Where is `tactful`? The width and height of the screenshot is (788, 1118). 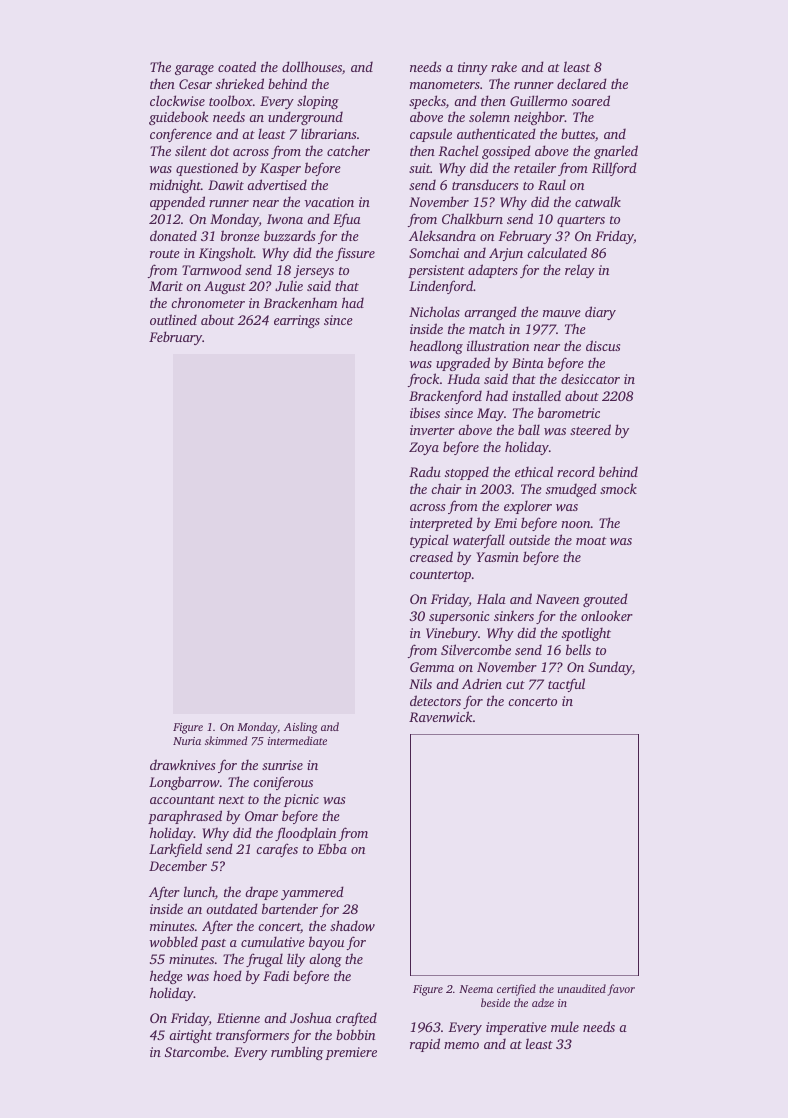 tactful is located at coordinates (566, 685).
